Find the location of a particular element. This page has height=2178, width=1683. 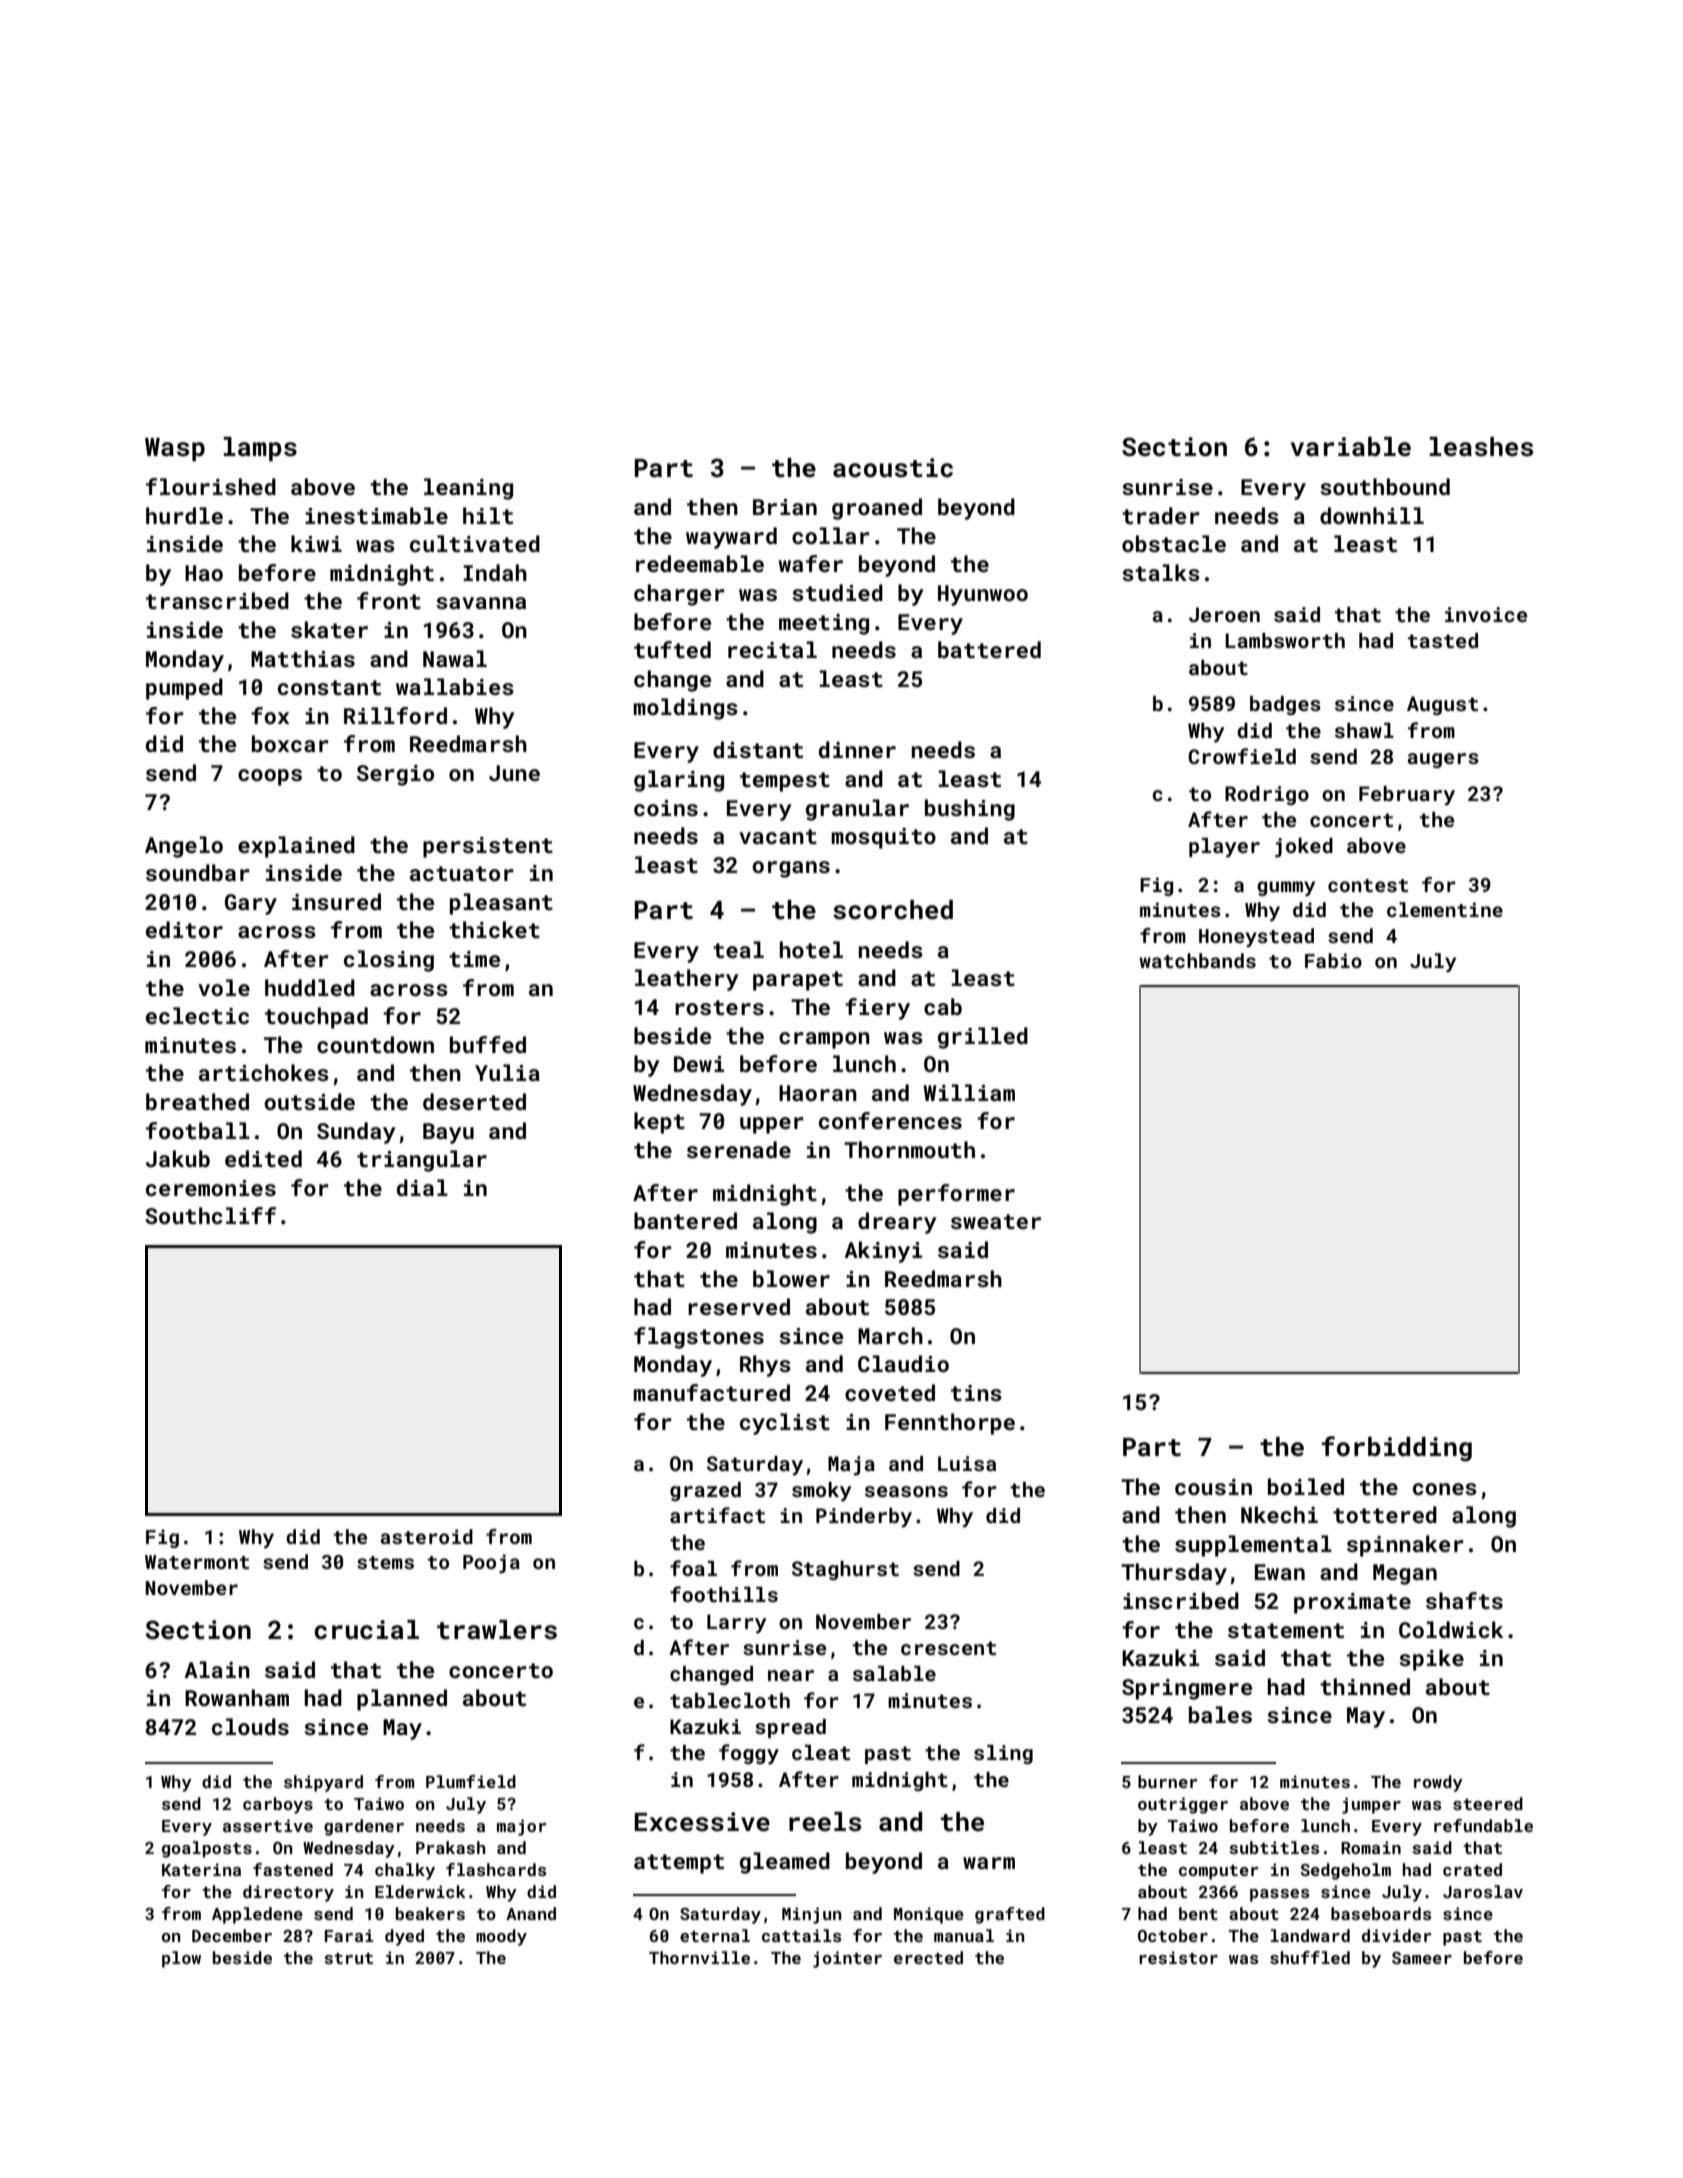

acoustic is located at coordinates (893, 468).
